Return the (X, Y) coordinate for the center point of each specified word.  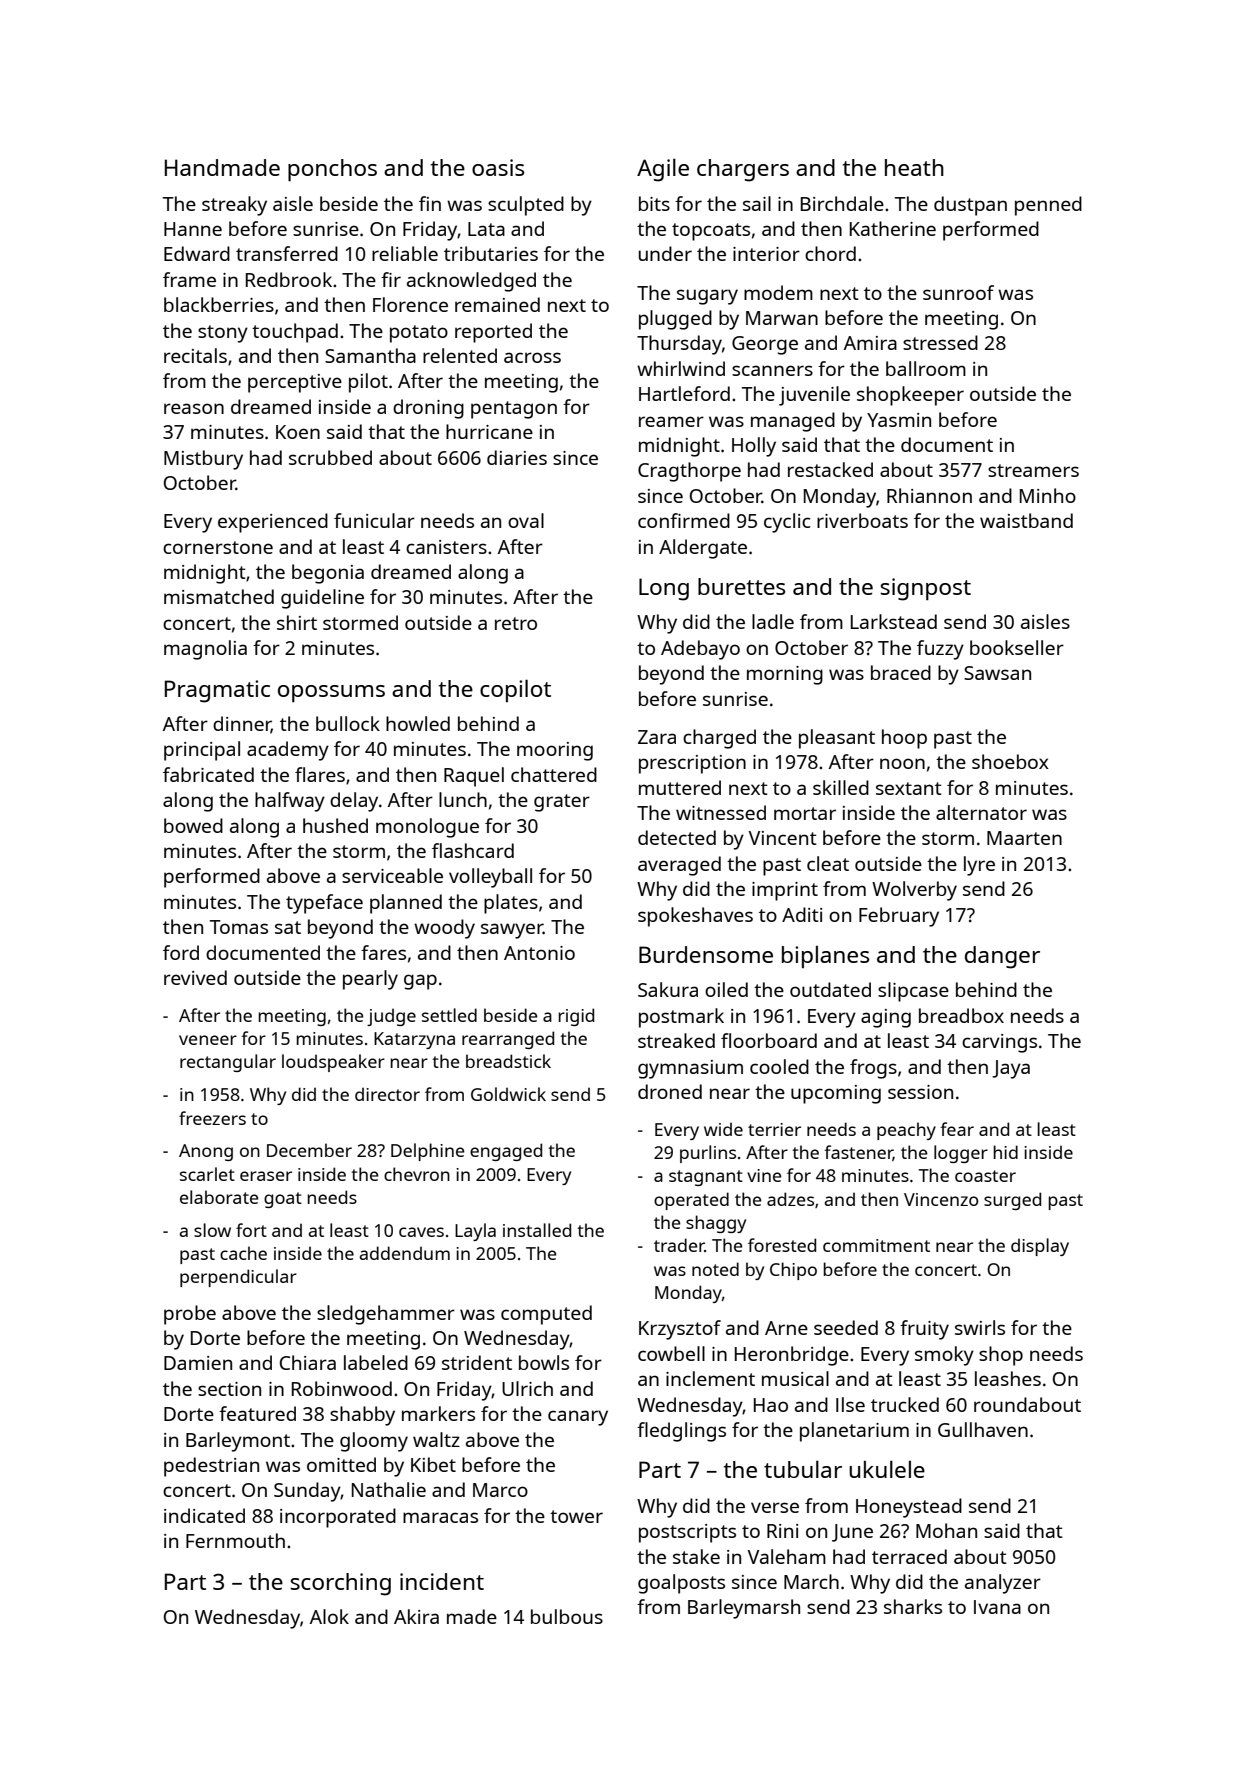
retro (516, 623)
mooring (555, 751)
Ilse (850, 1404)
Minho (1048, 495)
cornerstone (218, 547)
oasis (498, 167)
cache (243, 1253)
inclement (710, 1378)
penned (1048, 206)
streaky (234, 206)
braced (901, 672)
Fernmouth (235, 1540)
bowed (193, 825)
